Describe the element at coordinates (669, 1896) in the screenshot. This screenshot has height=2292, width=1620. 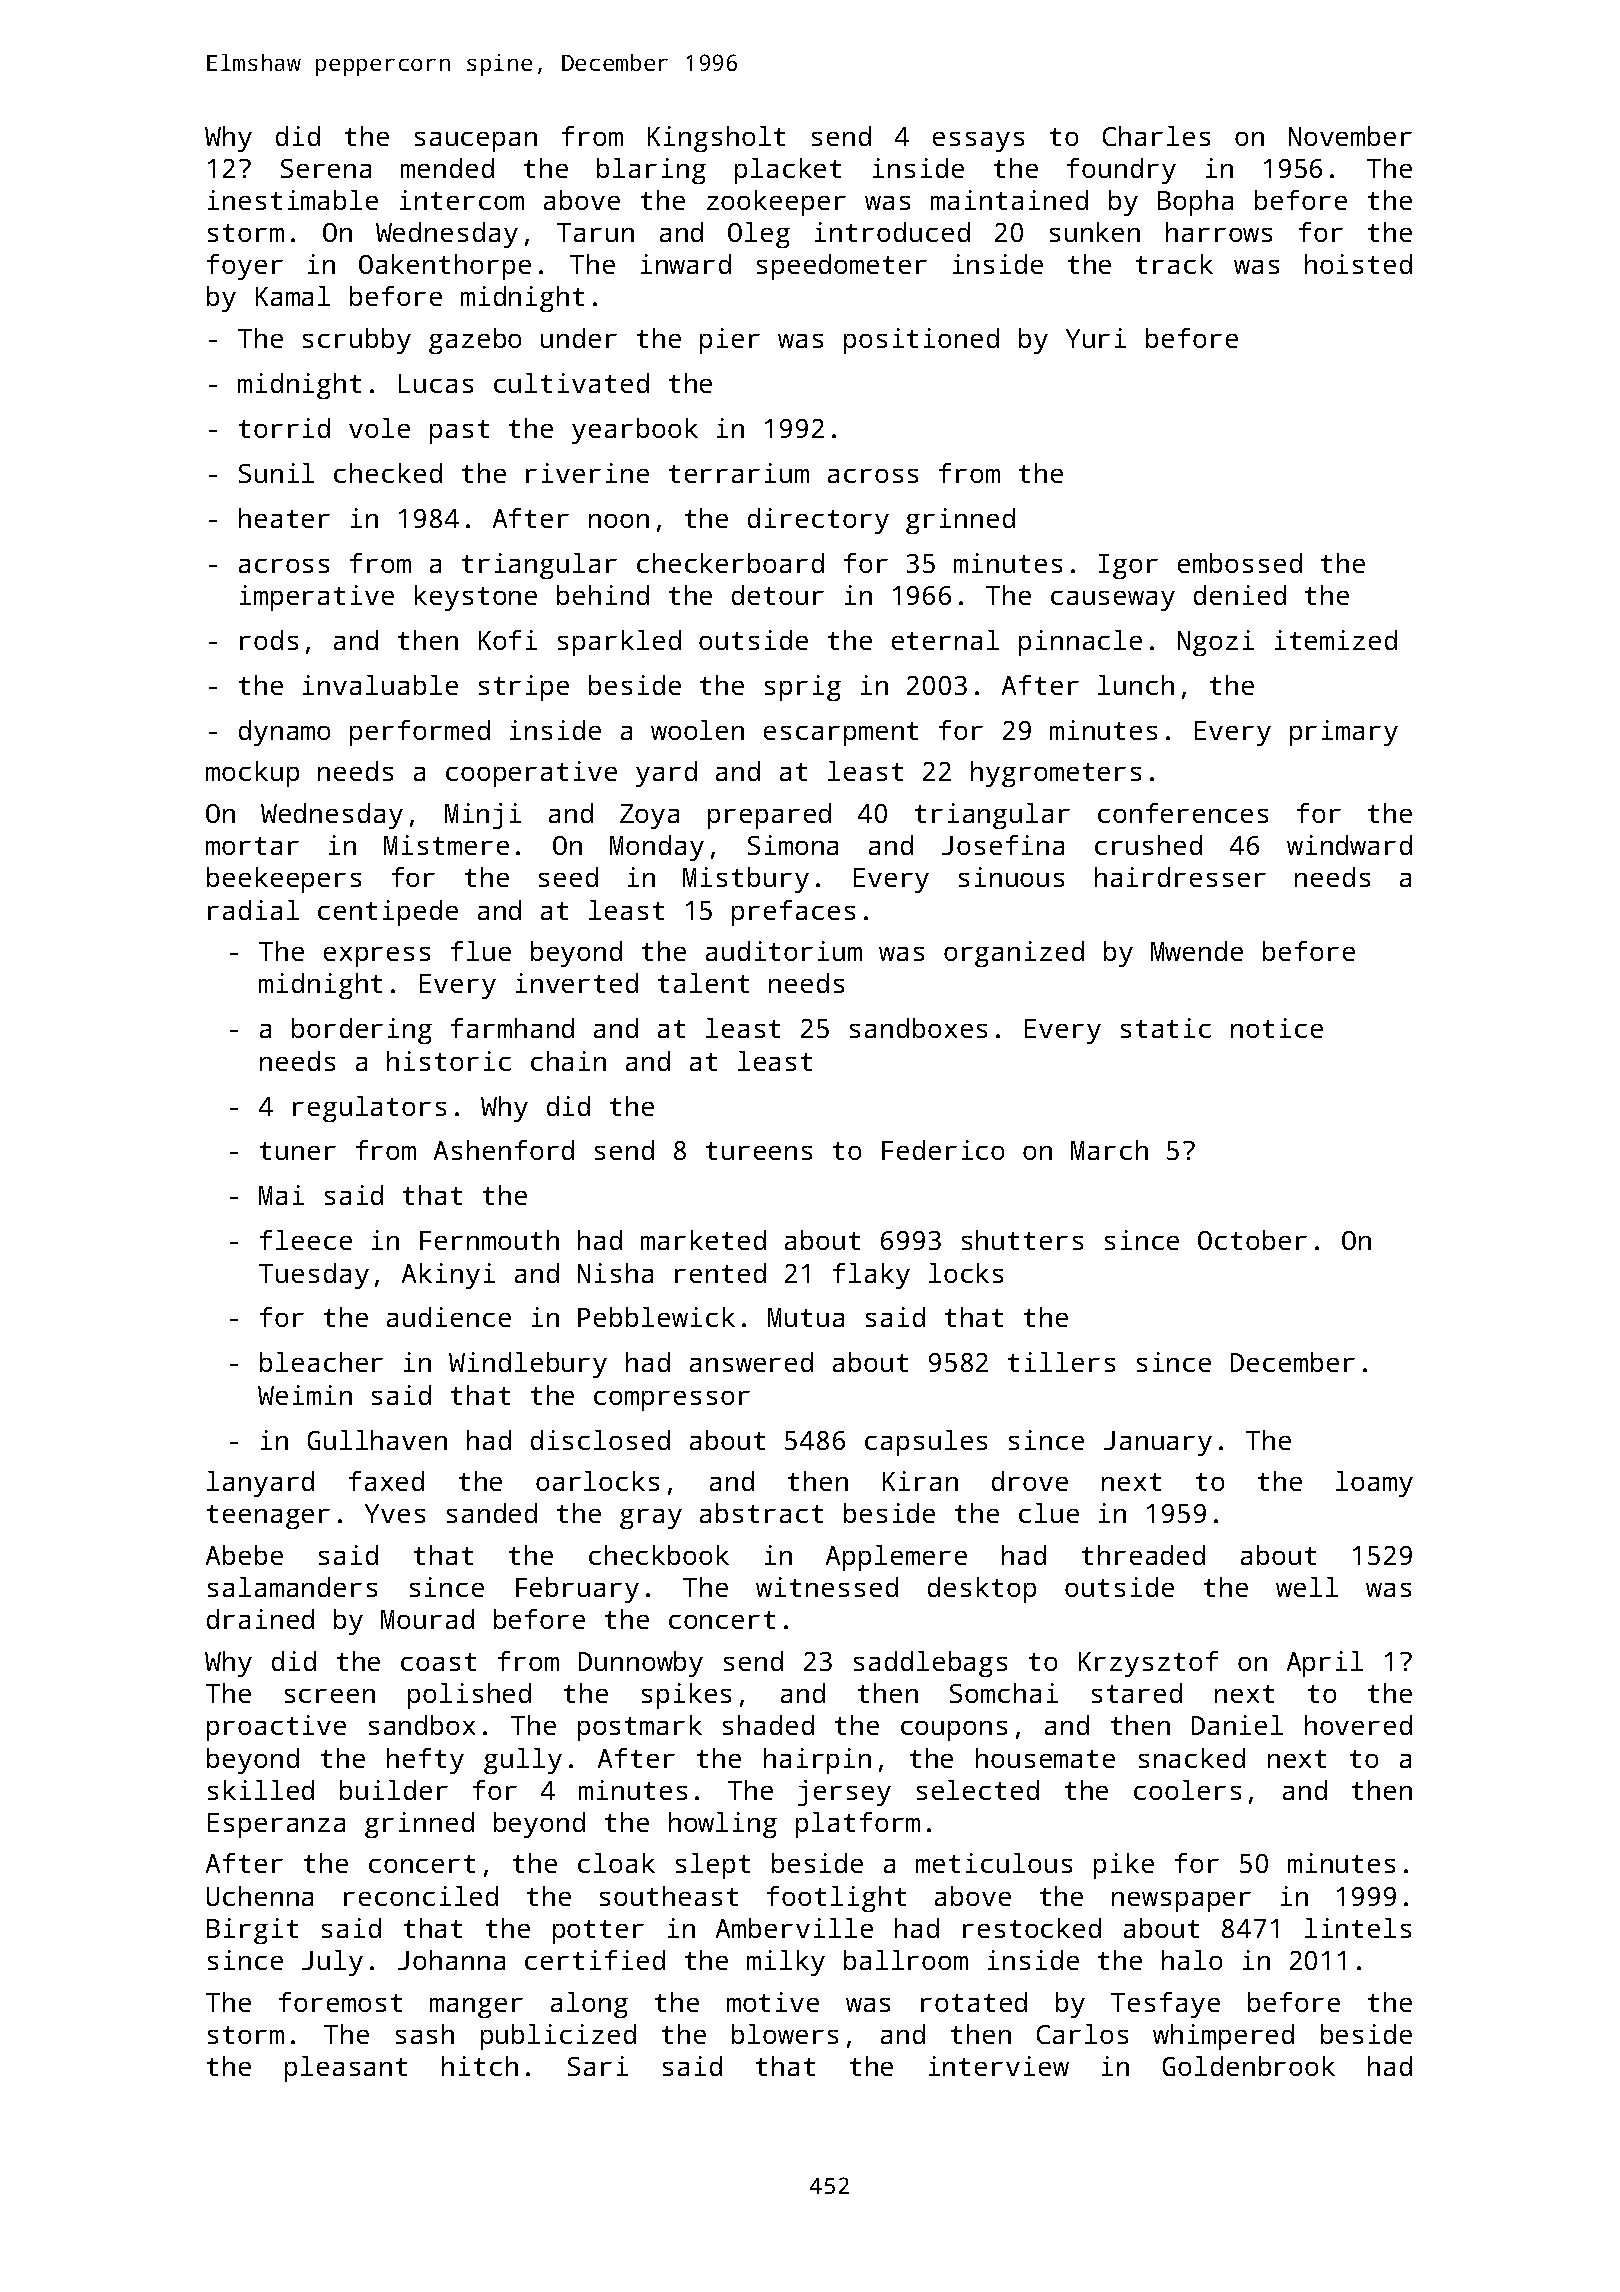
I see `southeast` at that location.
